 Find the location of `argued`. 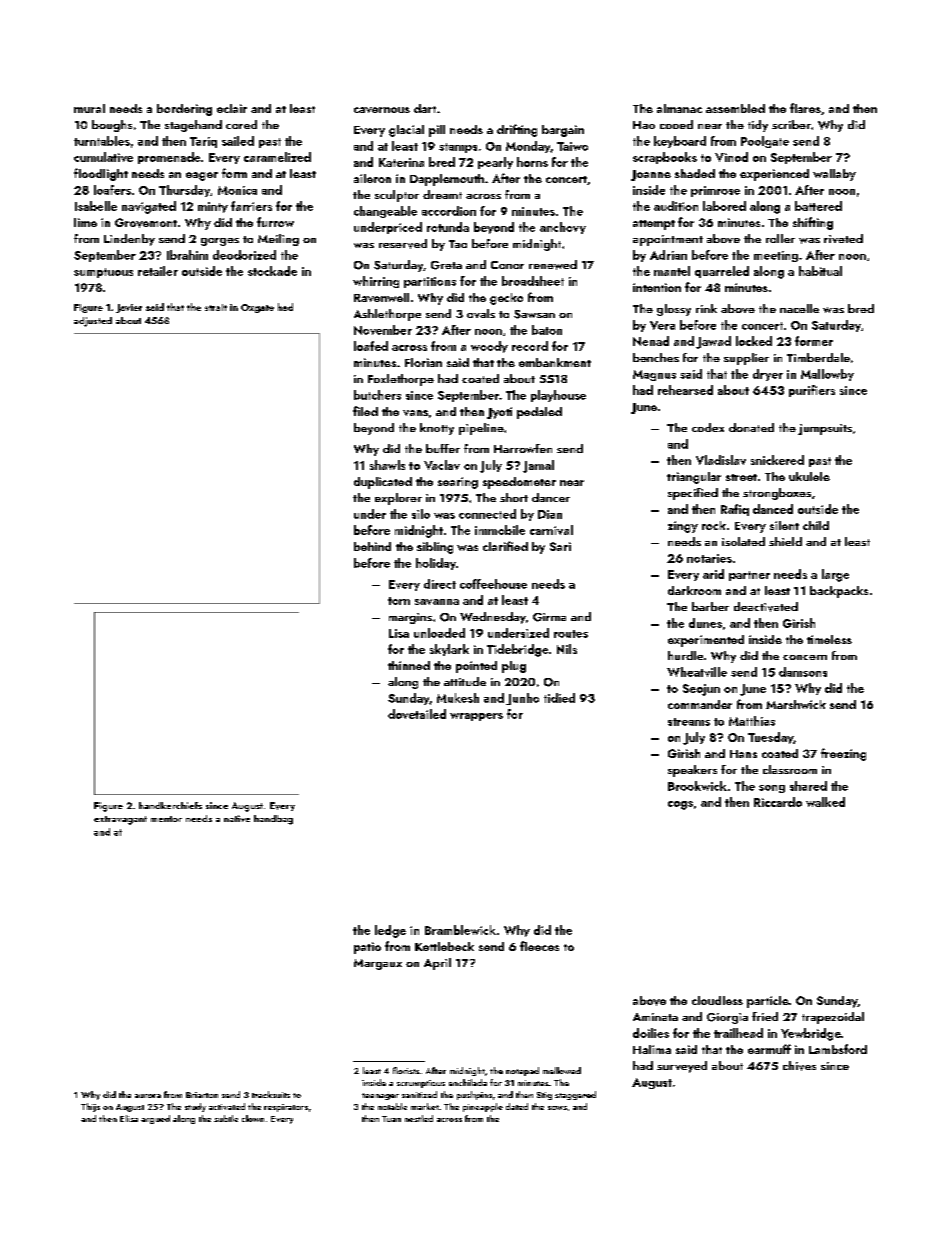

argued is located at coordinates (155, 1119).
